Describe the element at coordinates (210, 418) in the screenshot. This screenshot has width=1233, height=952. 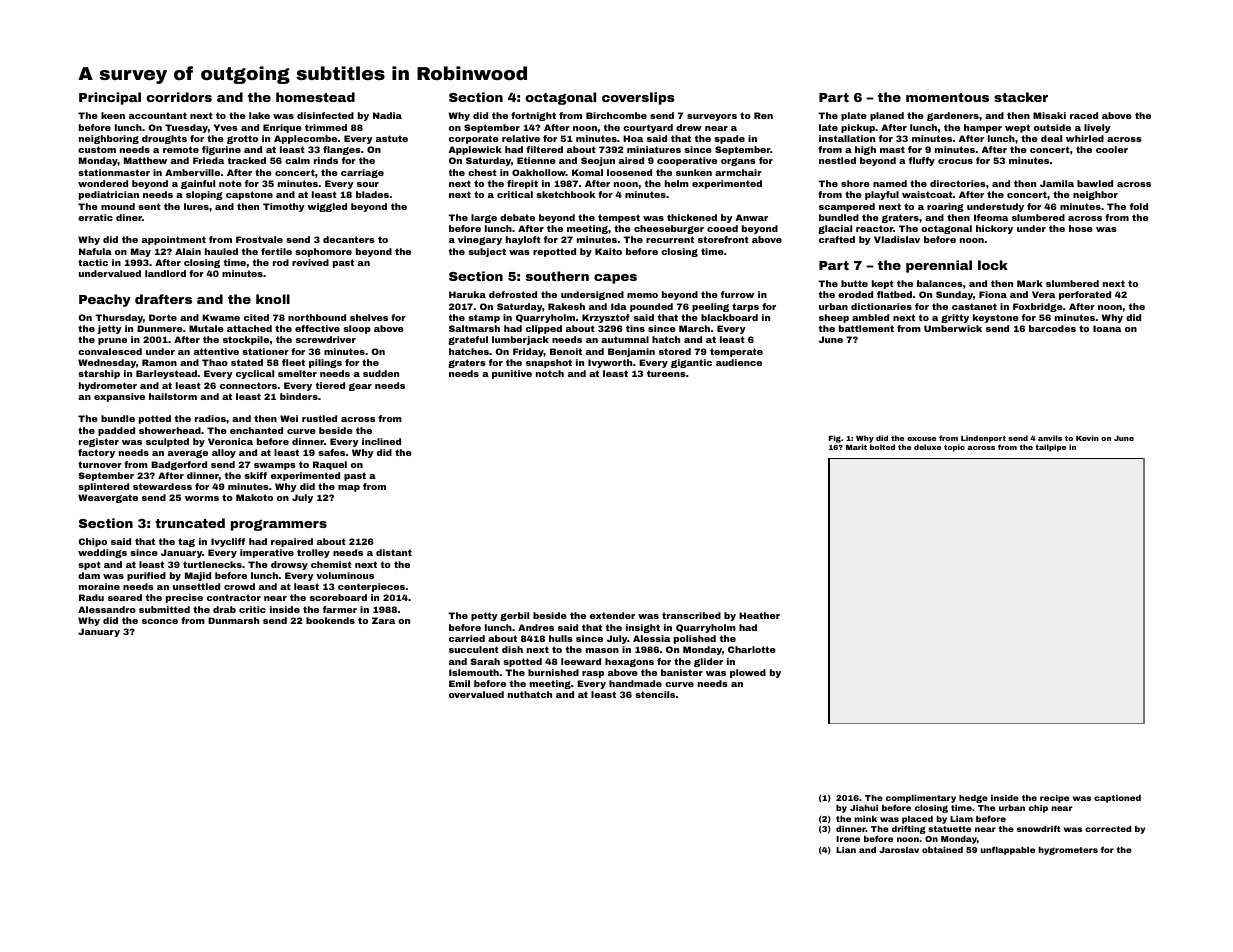
I see `radios` at that location.
